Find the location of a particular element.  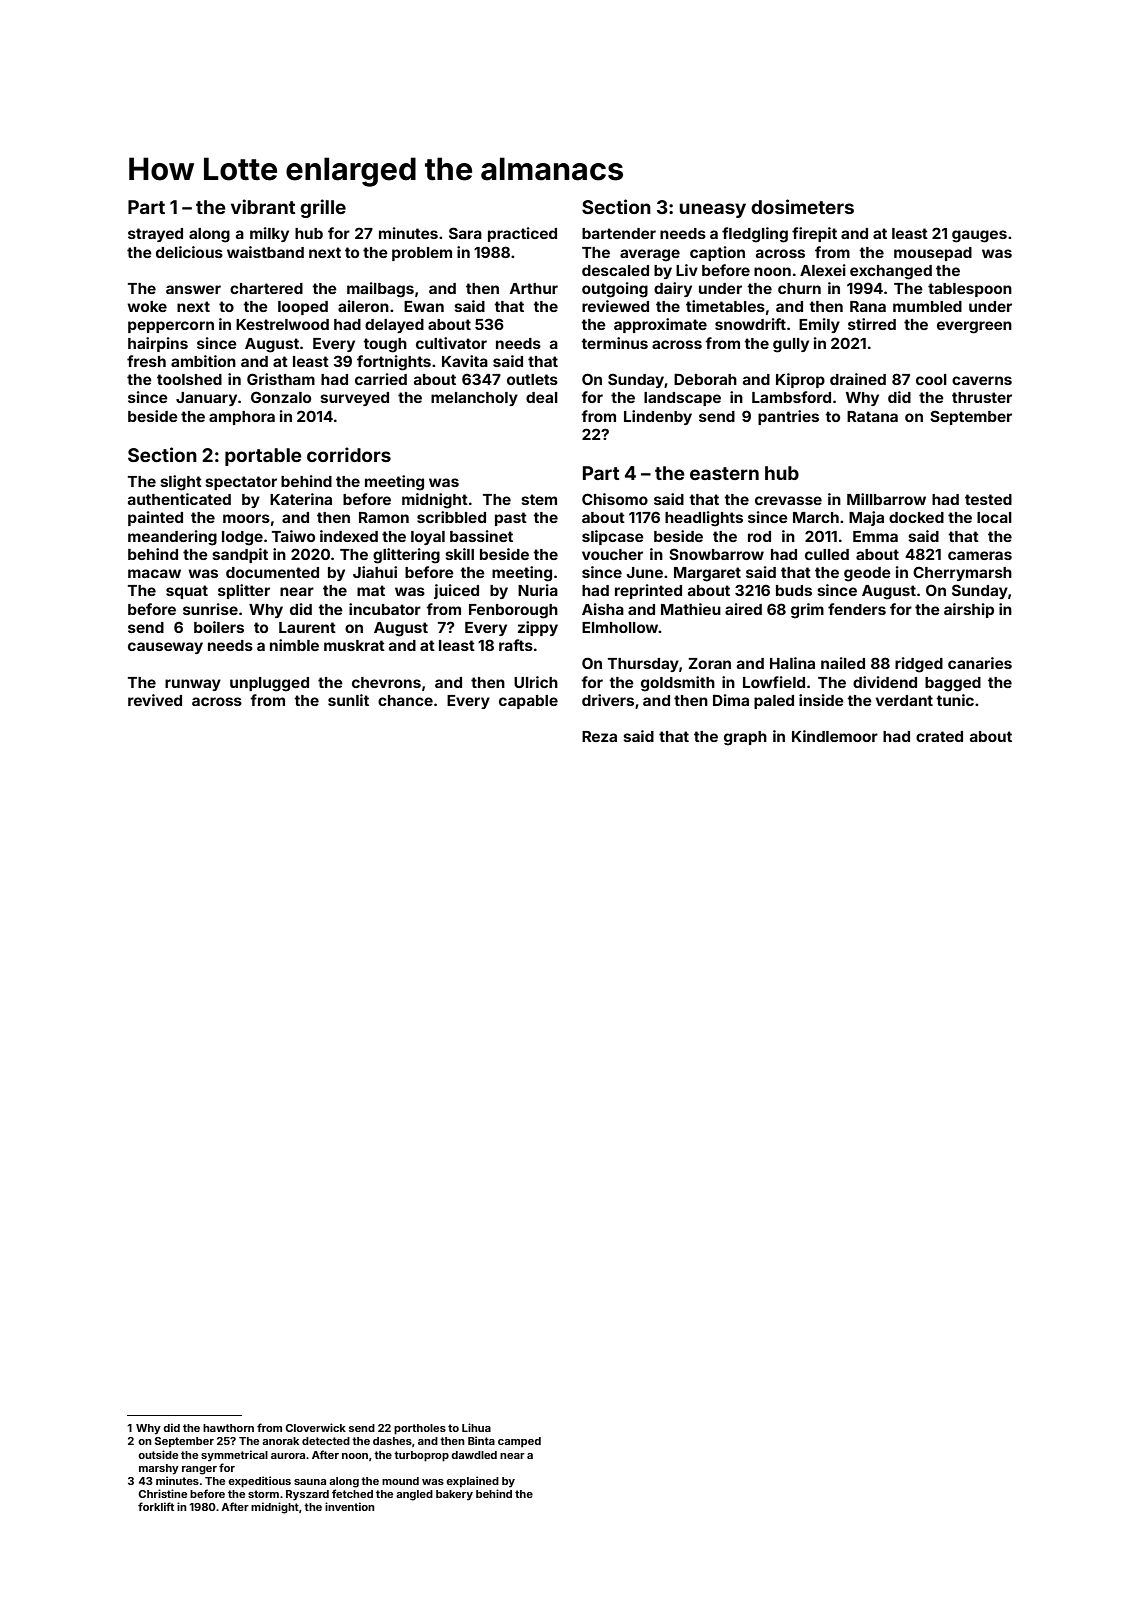

graph is located at coordinates (745, 738).
